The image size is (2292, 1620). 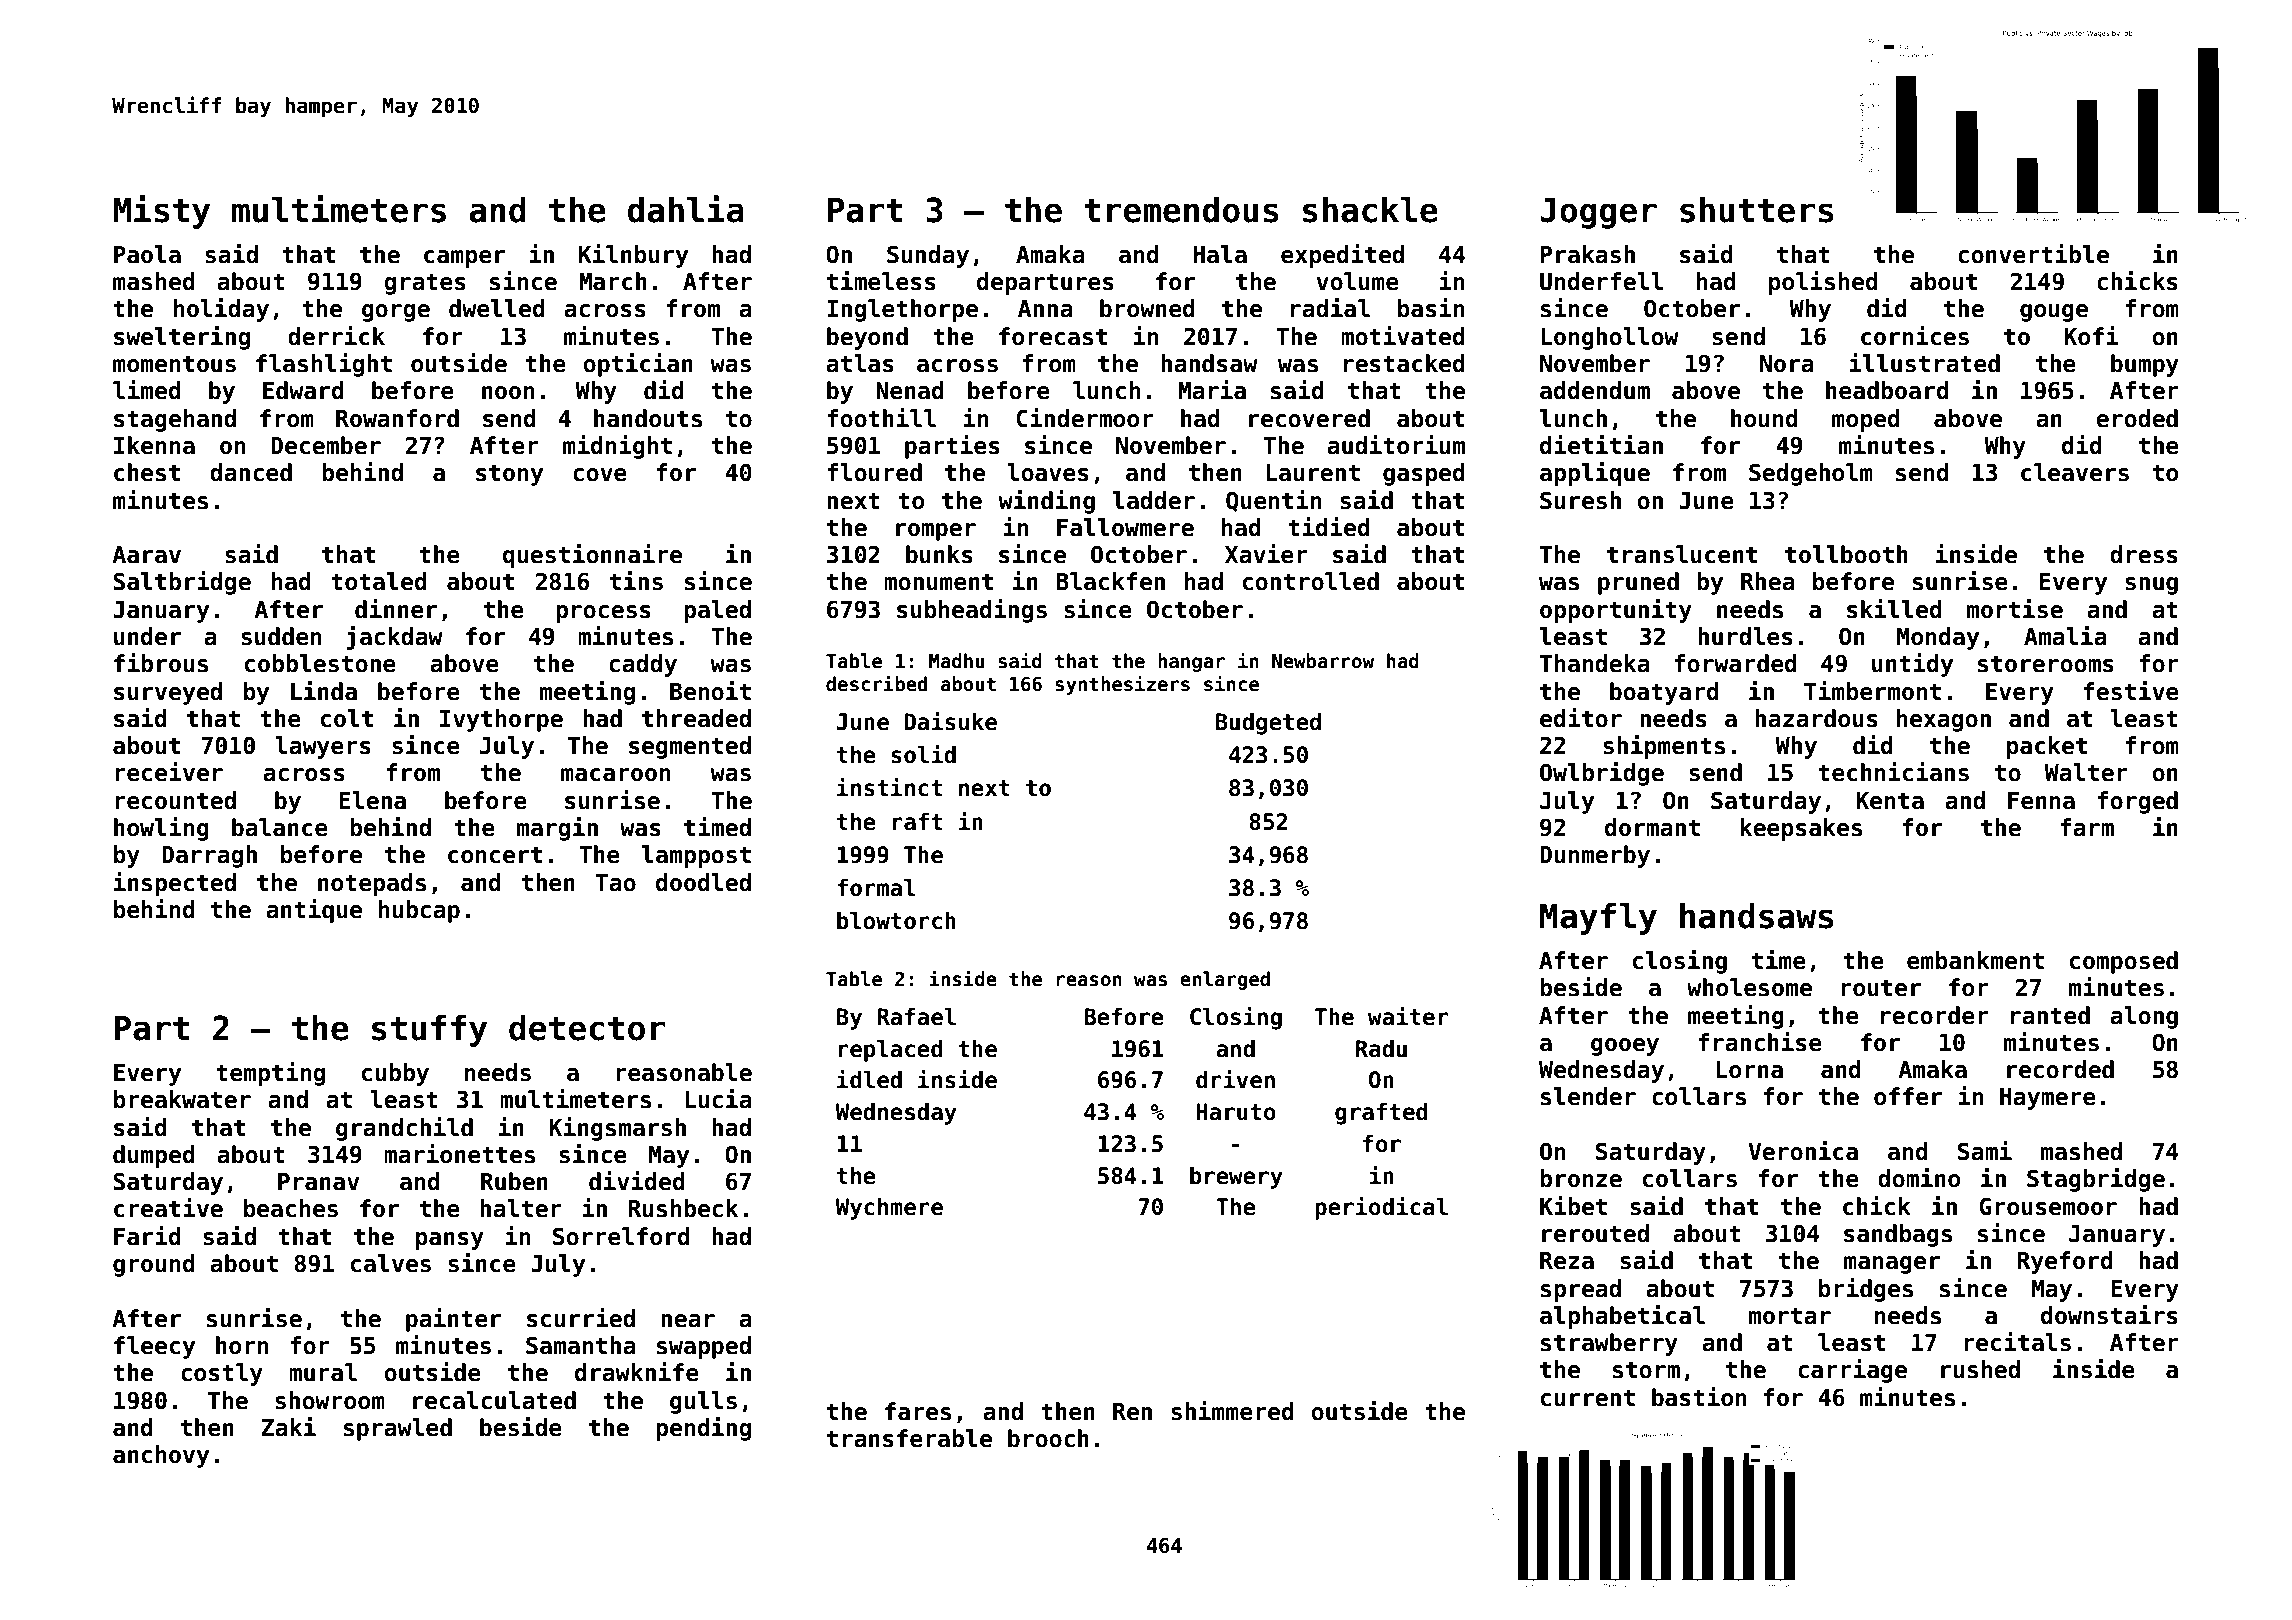 What do you see at coordinates (161, 1456) in the screenshot?
I see `anchovy` at bounding box center [161, 1456].
